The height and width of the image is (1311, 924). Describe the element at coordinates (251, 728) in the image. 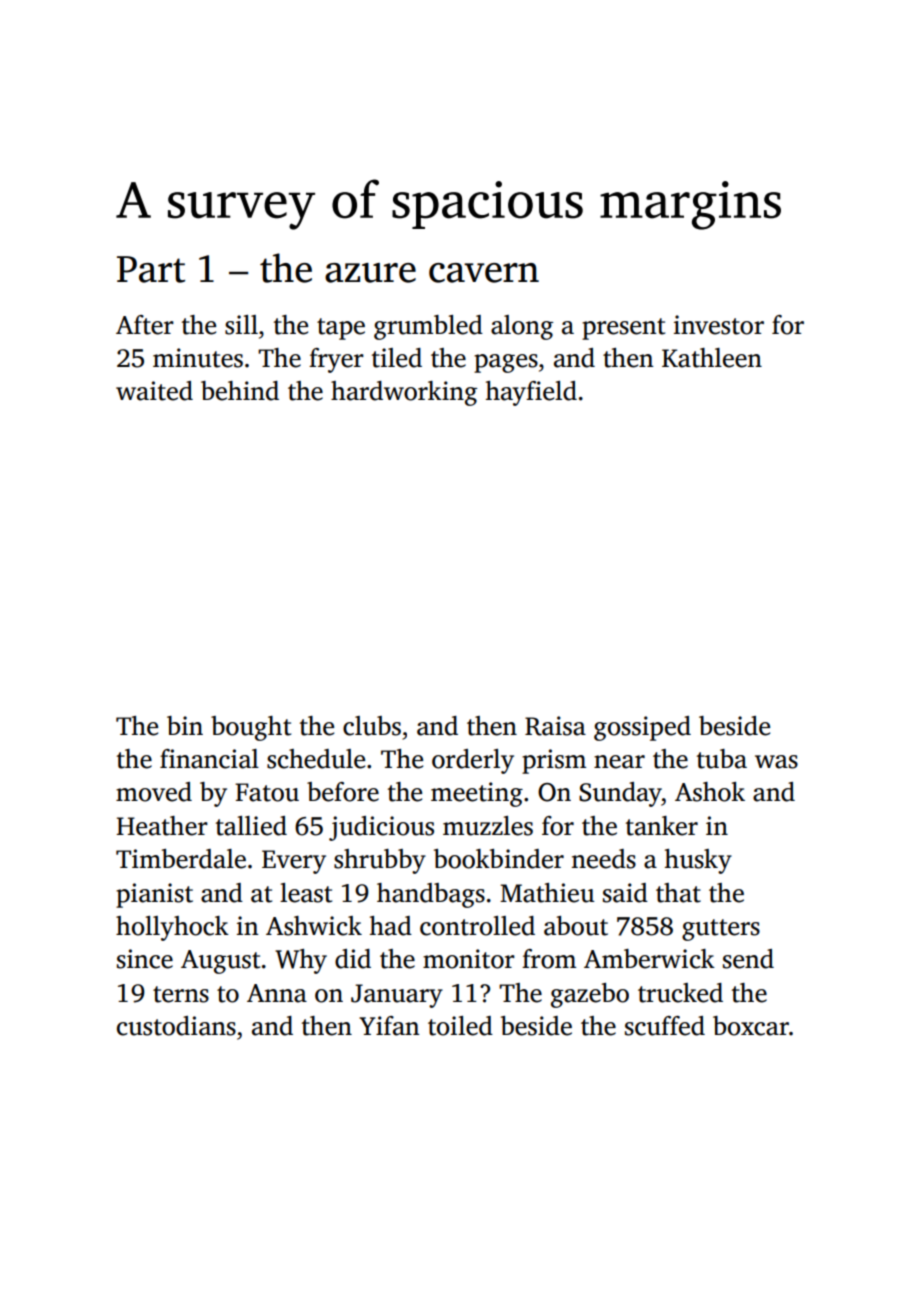

I see `bought` at that location.
